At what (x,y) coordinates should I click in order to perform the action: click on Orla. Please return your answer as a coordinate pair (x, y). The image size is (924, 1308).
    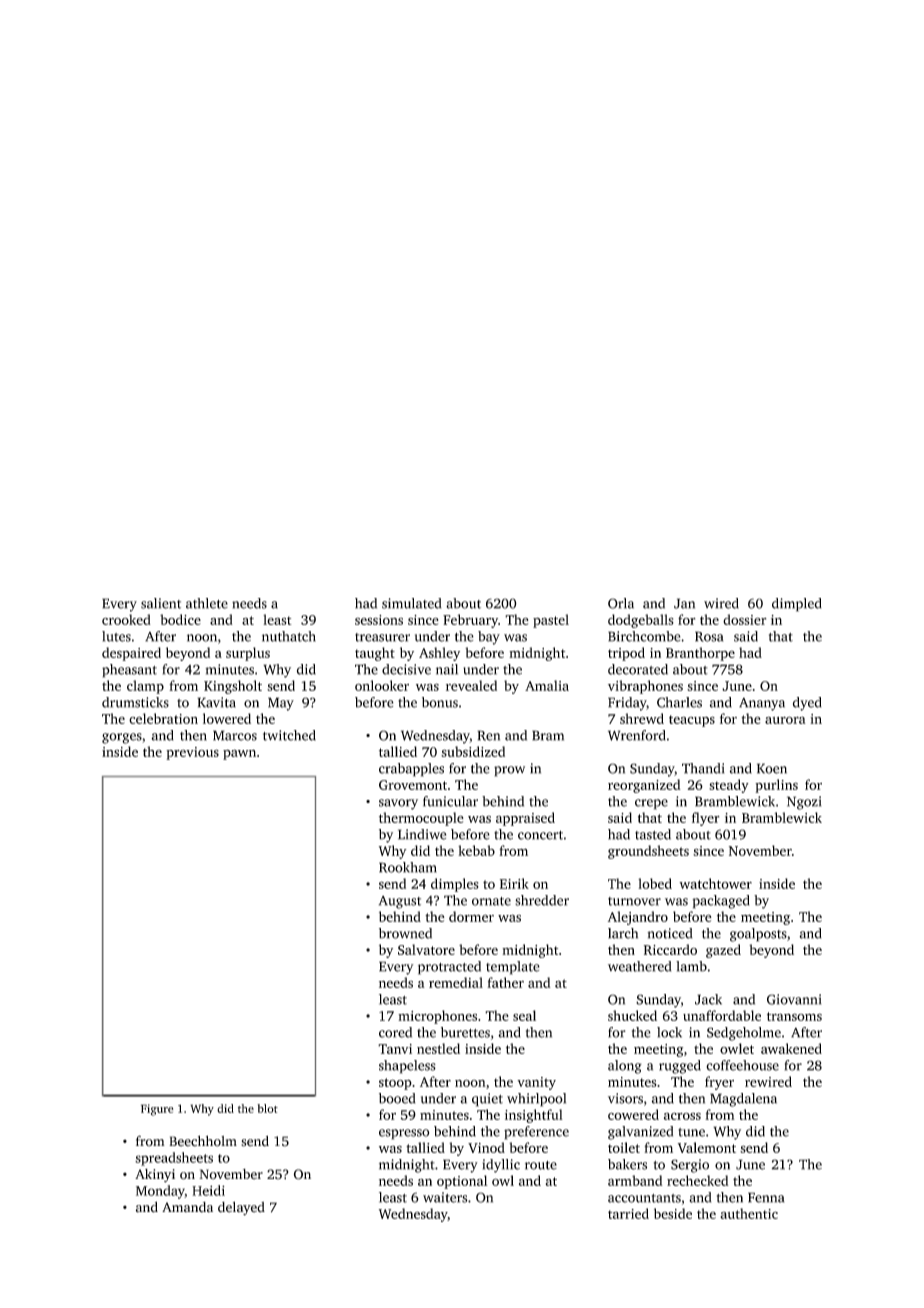
    Looking at the image, I should click on (621, 603).
